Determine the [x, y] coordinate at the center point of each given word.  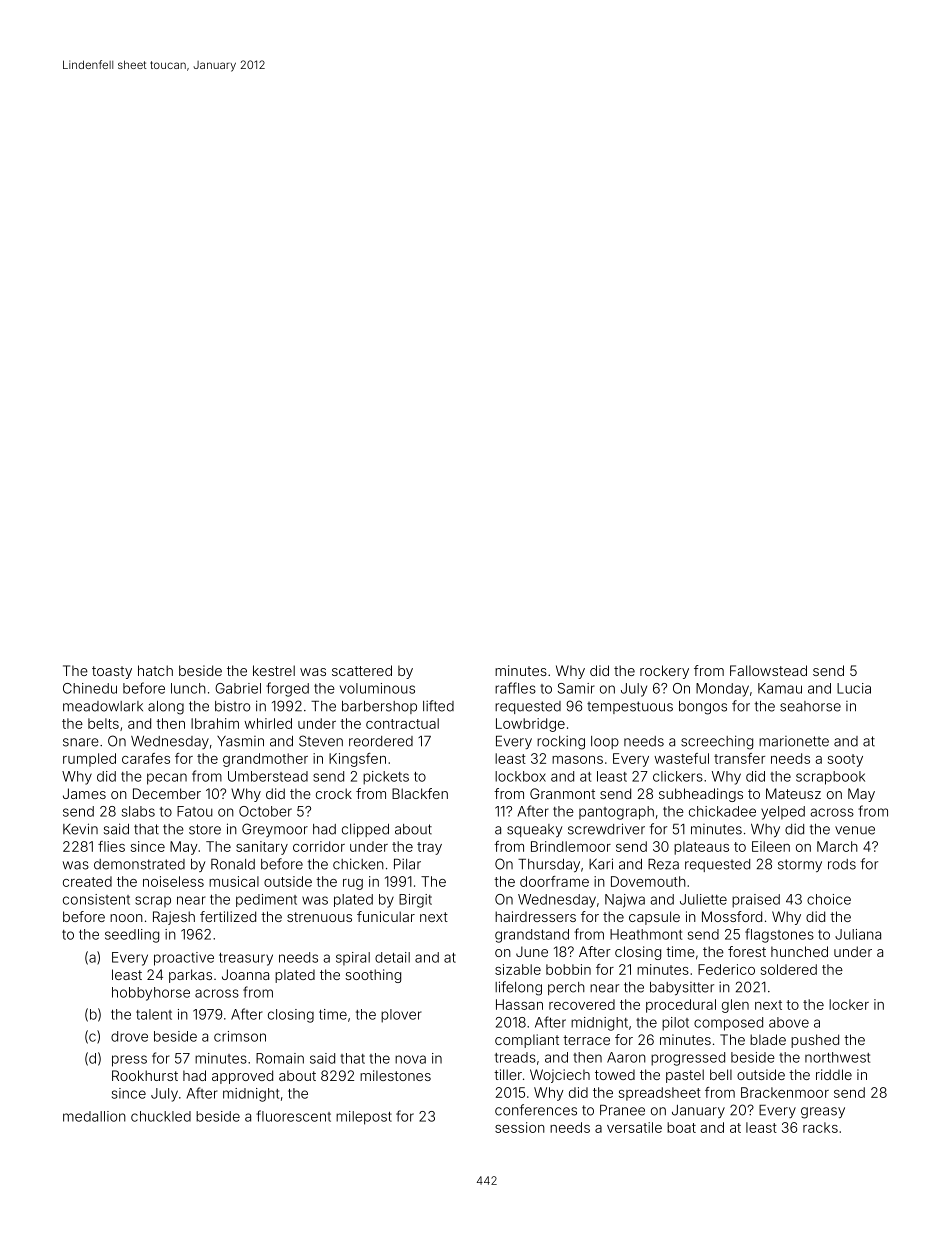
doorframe [554, 881]
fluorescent [293, 1116]
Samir [576, 688]
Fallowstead [768, 670]
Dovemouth [648, 881]
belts [103, 723]
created [87, 881]
